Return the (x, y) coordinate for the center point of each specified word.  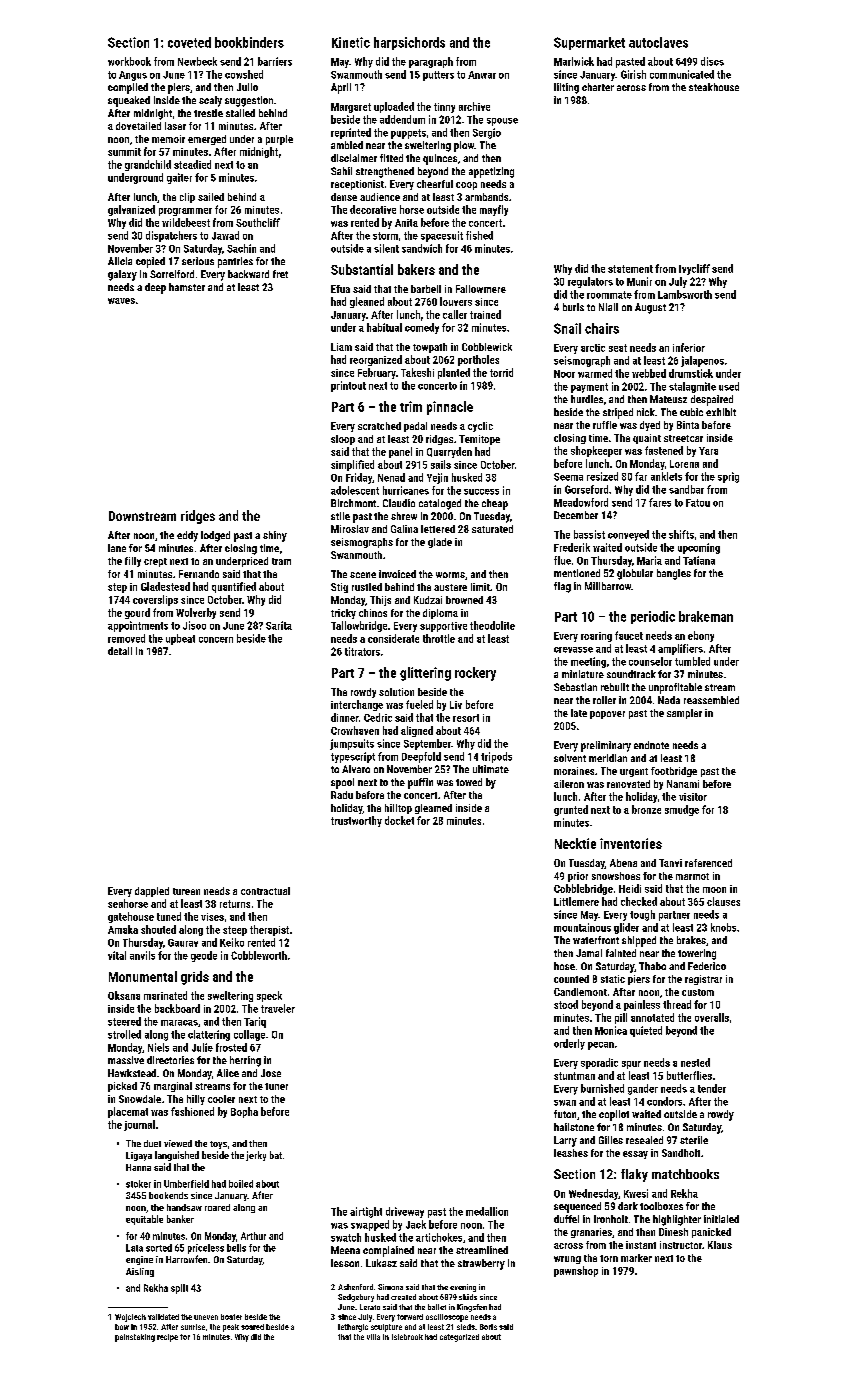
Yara (708, 451)
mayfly (494, 210)
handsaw (184, 1207)
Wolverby (196, 613)
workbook (129, 61)
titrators (362, 651)
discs (712, 61)
